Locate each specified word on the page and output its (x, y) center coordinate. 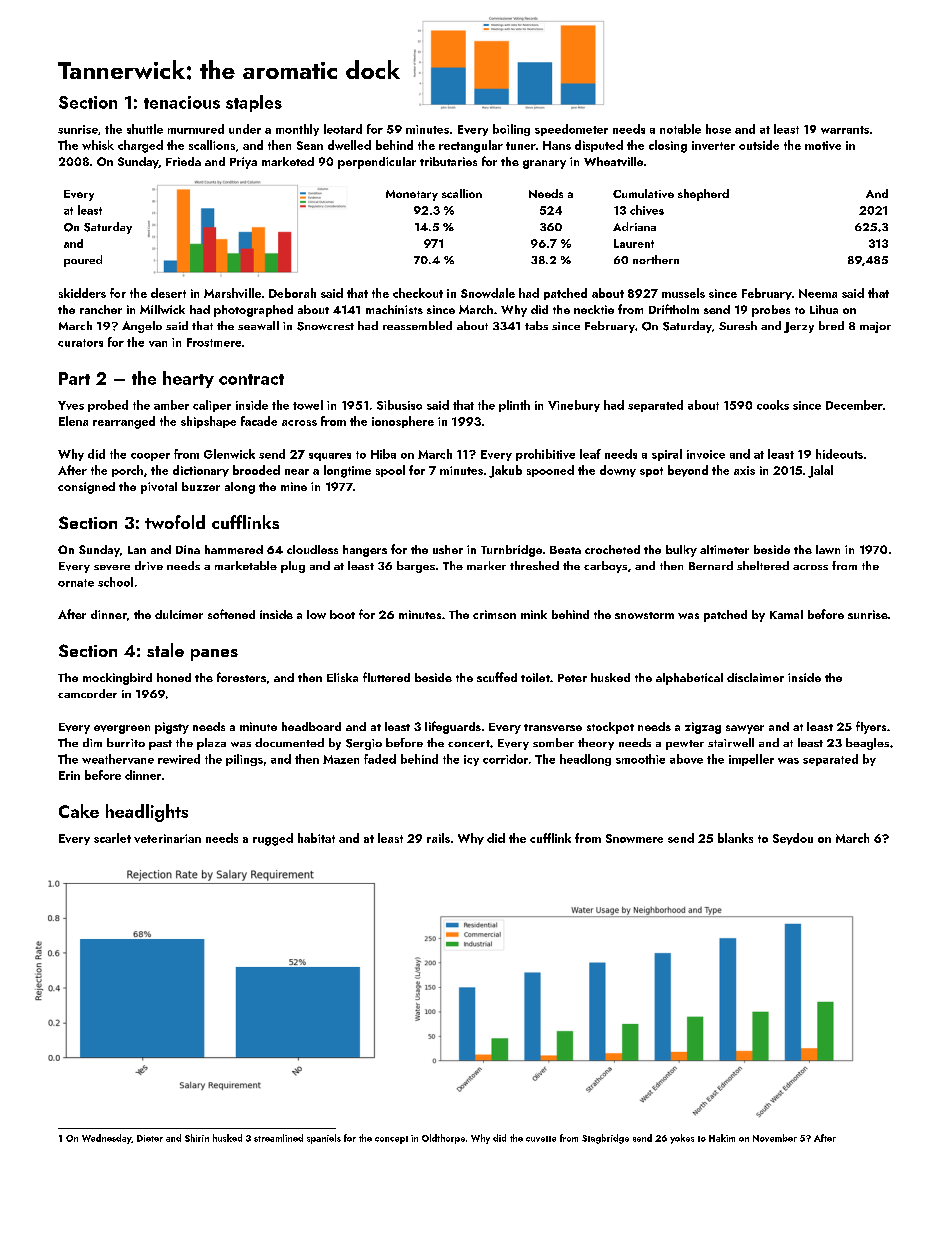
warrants (845, 130)
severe (112, 567)
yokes (682, 1139)
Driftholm (674, 309)
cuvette (541, 1139)
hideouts (839, 454)
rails (438, 838)
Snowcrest (325, 326)
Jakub (505, 471)
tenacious (182, 102)
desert (168, 293)
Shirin (197, 1138)
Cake (79, 811)
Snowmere (634, 838)
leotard (343, 129)
